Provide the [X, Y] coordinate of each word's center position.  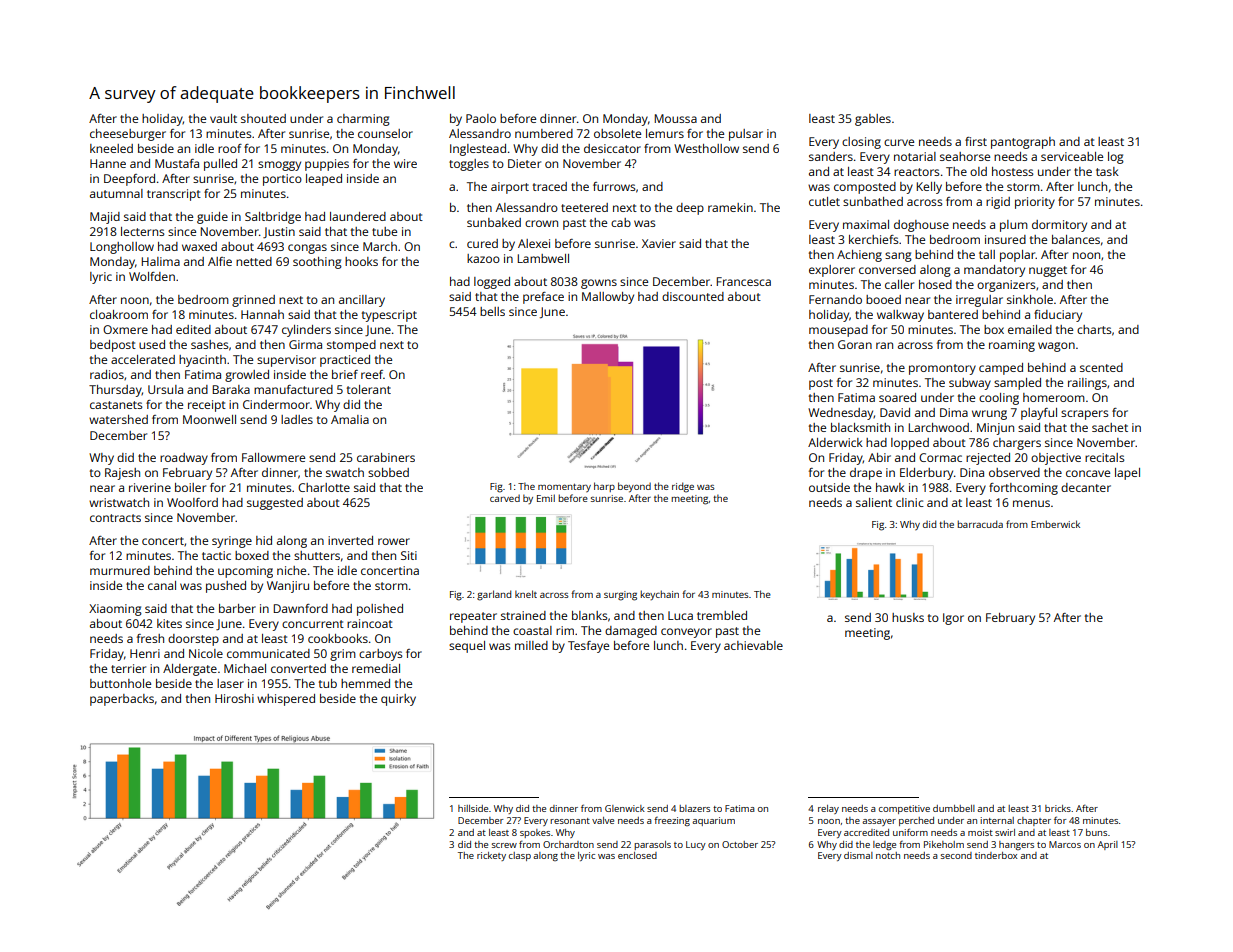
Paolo [481, 118]
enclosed [637, 855]
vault [223, 118]
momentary [564, 488]
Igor [953, 619]
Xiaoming [115, 610]
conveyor [686, 633]
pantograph [1023, 143]
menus [1031, 503]
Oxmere [125, 329]
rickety [491, 856]
